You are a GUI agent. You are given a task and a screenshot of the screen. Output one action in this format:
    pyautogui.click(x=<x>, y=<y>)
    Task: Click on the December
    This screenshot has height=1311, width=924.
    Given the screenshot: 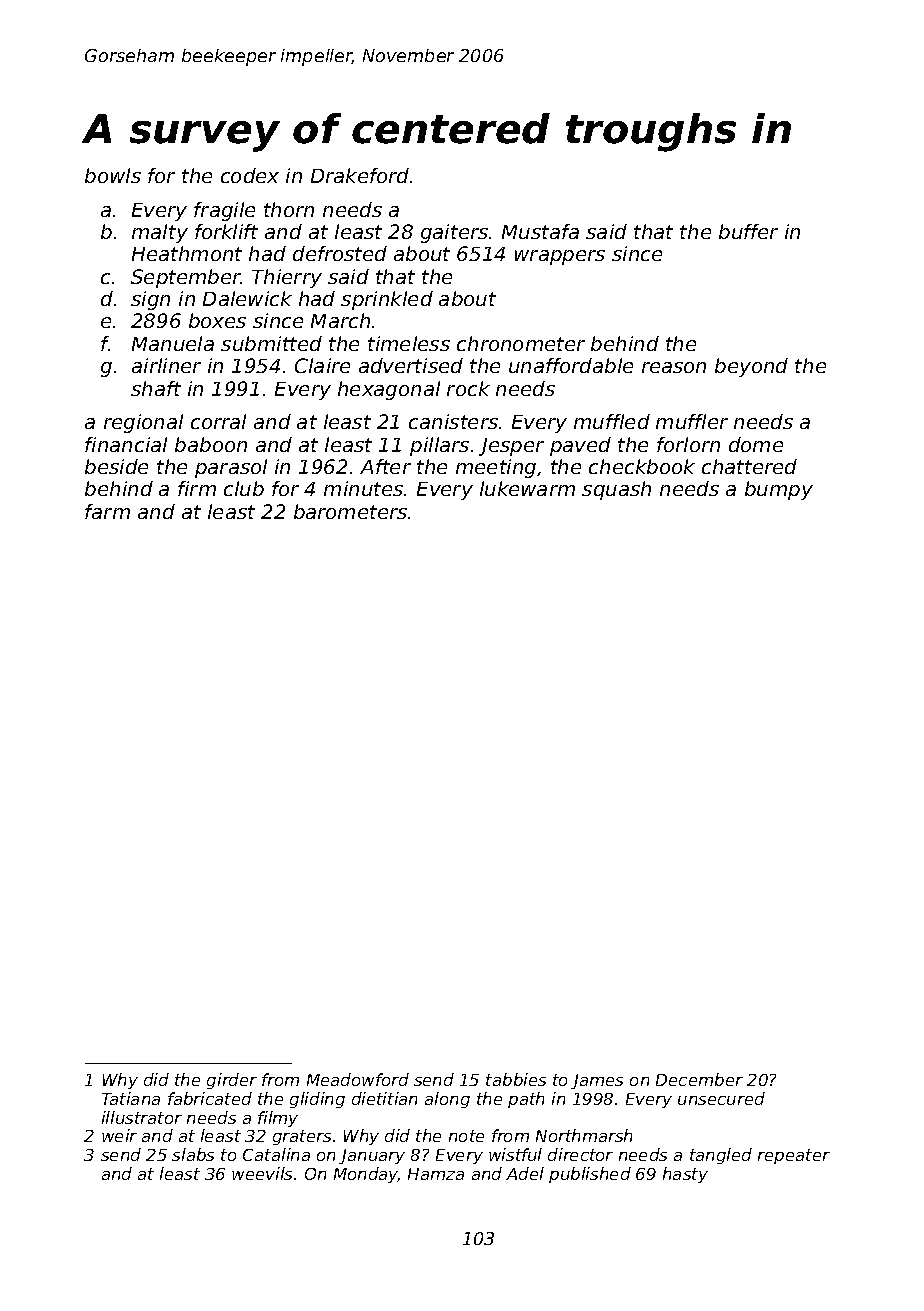 What is the action you would take?
    pyautogui.click(x=699, y=1079)
